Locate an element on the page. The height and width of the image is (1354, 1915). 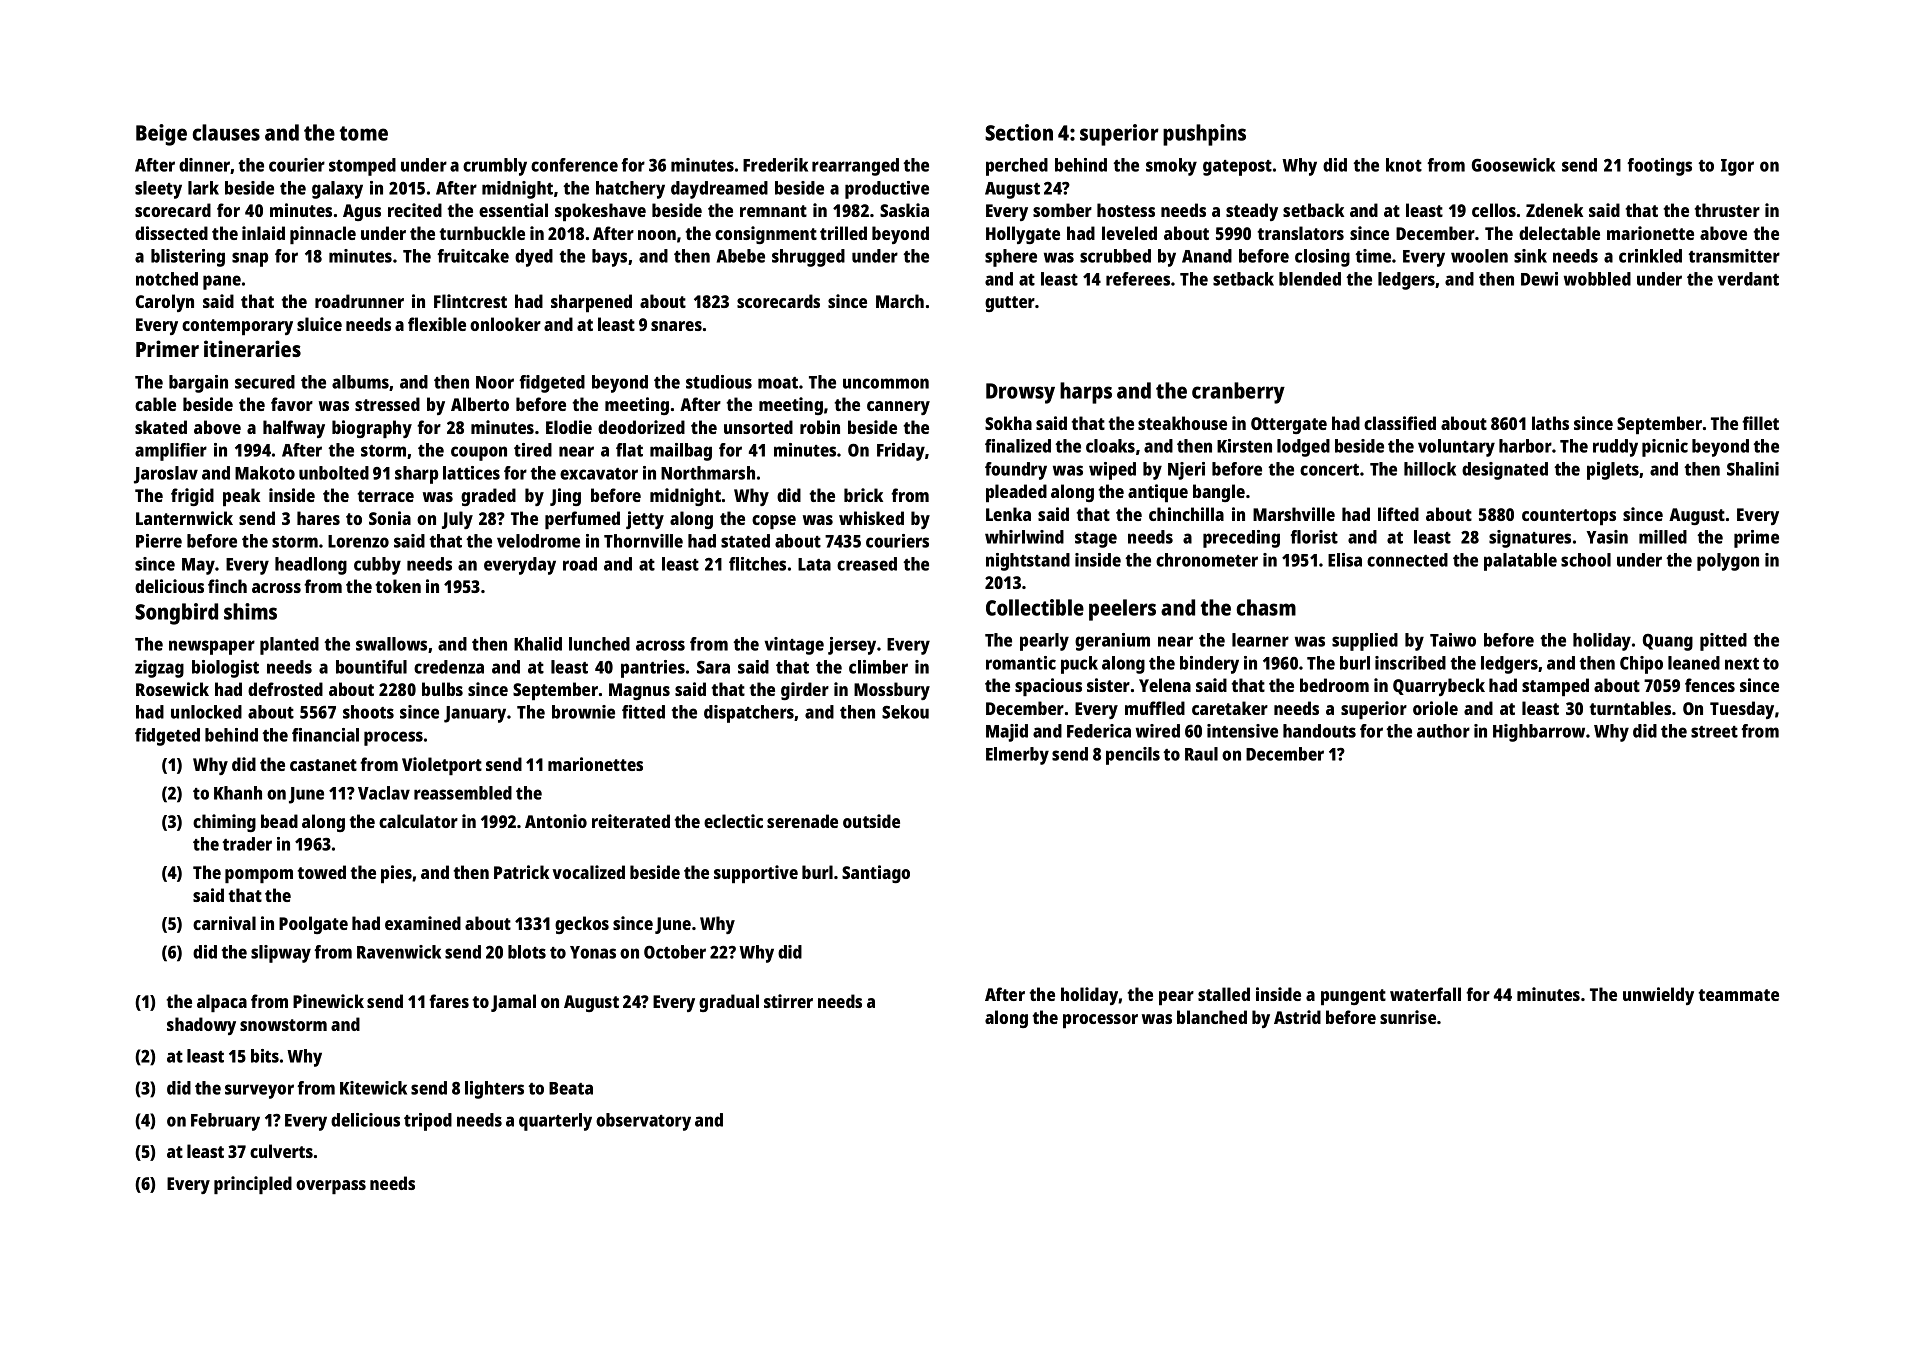
clauses is located at coordinates (226, 132).
